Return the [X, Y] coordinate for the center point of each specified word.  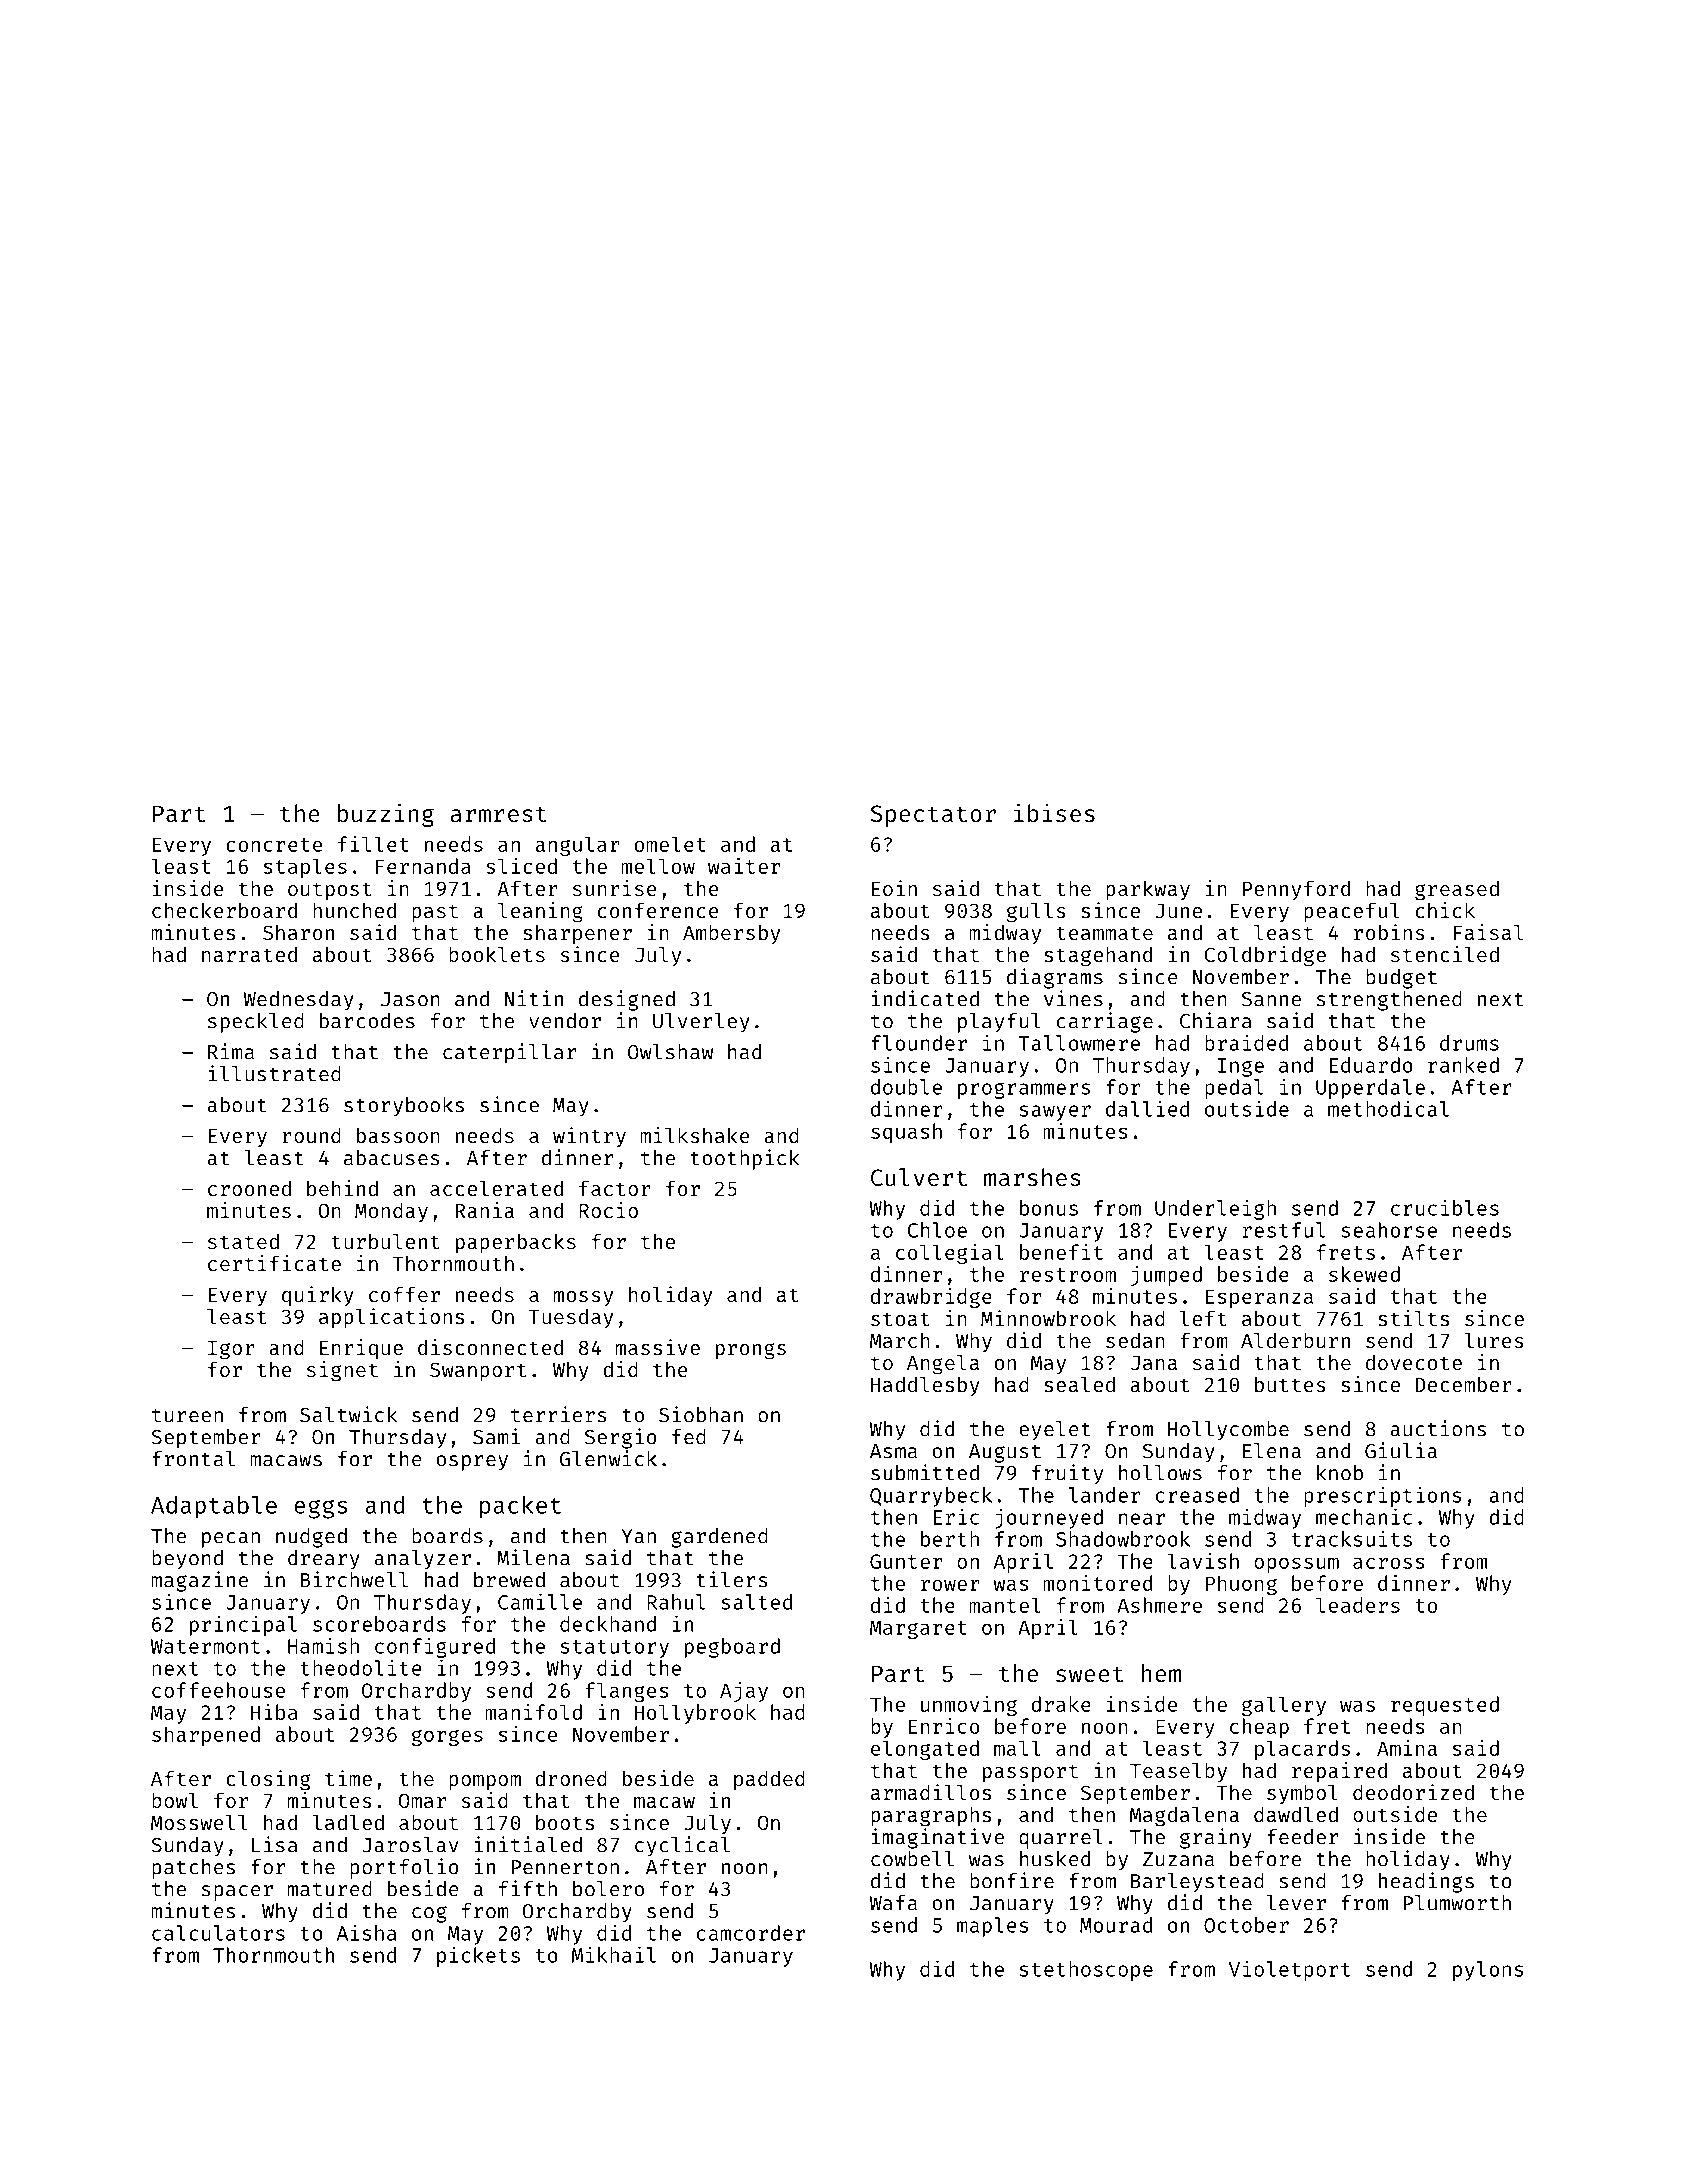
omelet [670, 844]
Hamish [323, 1645]
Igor [231, 1350]
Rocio [608, 1210]
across [1389, 1563]
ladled [348, 1822]
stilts [1413, 1318]
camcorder [751, 1933]
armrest [499, 814]
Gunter [906, 1561]
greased [1457, 890]
